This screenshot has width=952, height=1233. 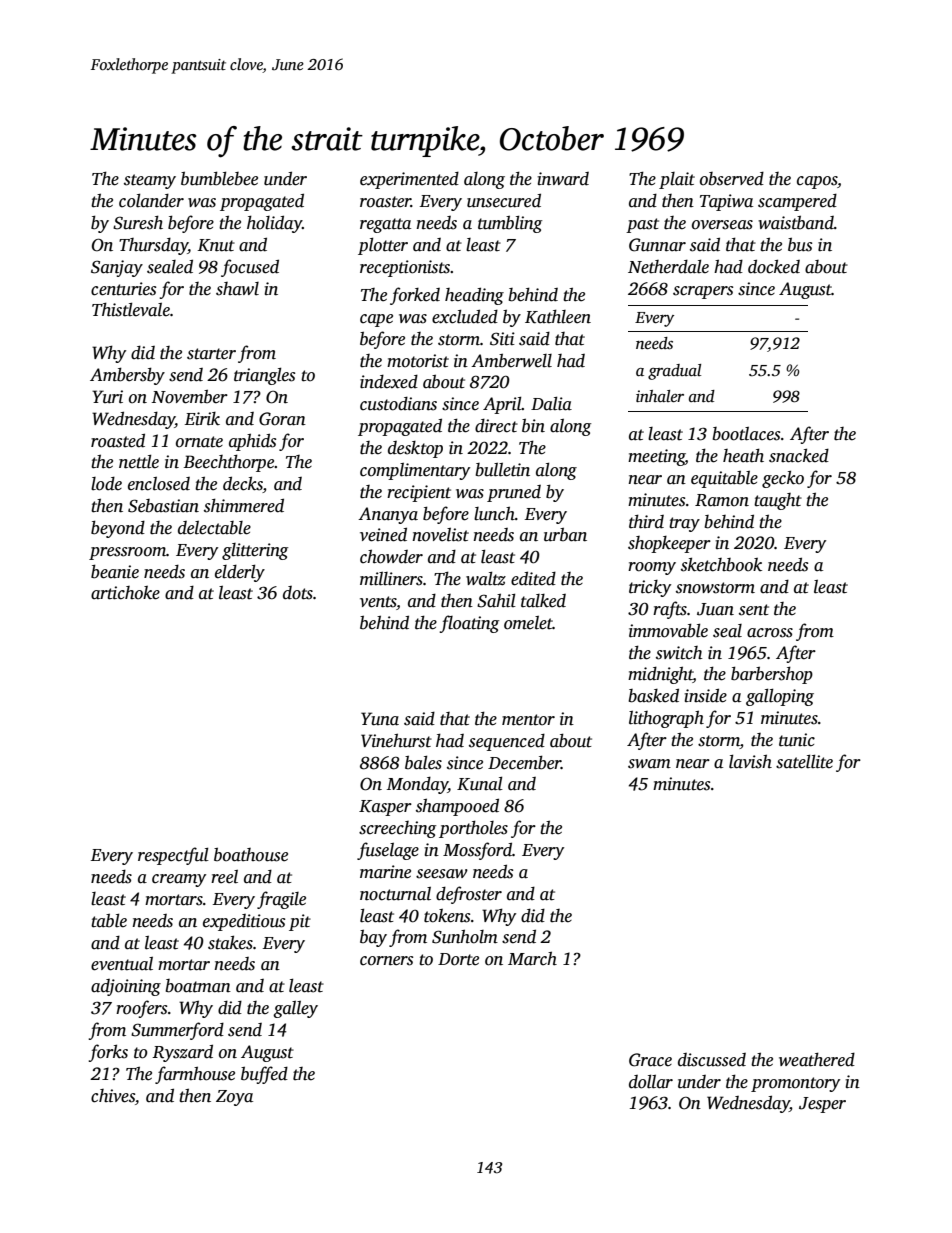 I want to click on beanie, so click(x=115, y=571).
